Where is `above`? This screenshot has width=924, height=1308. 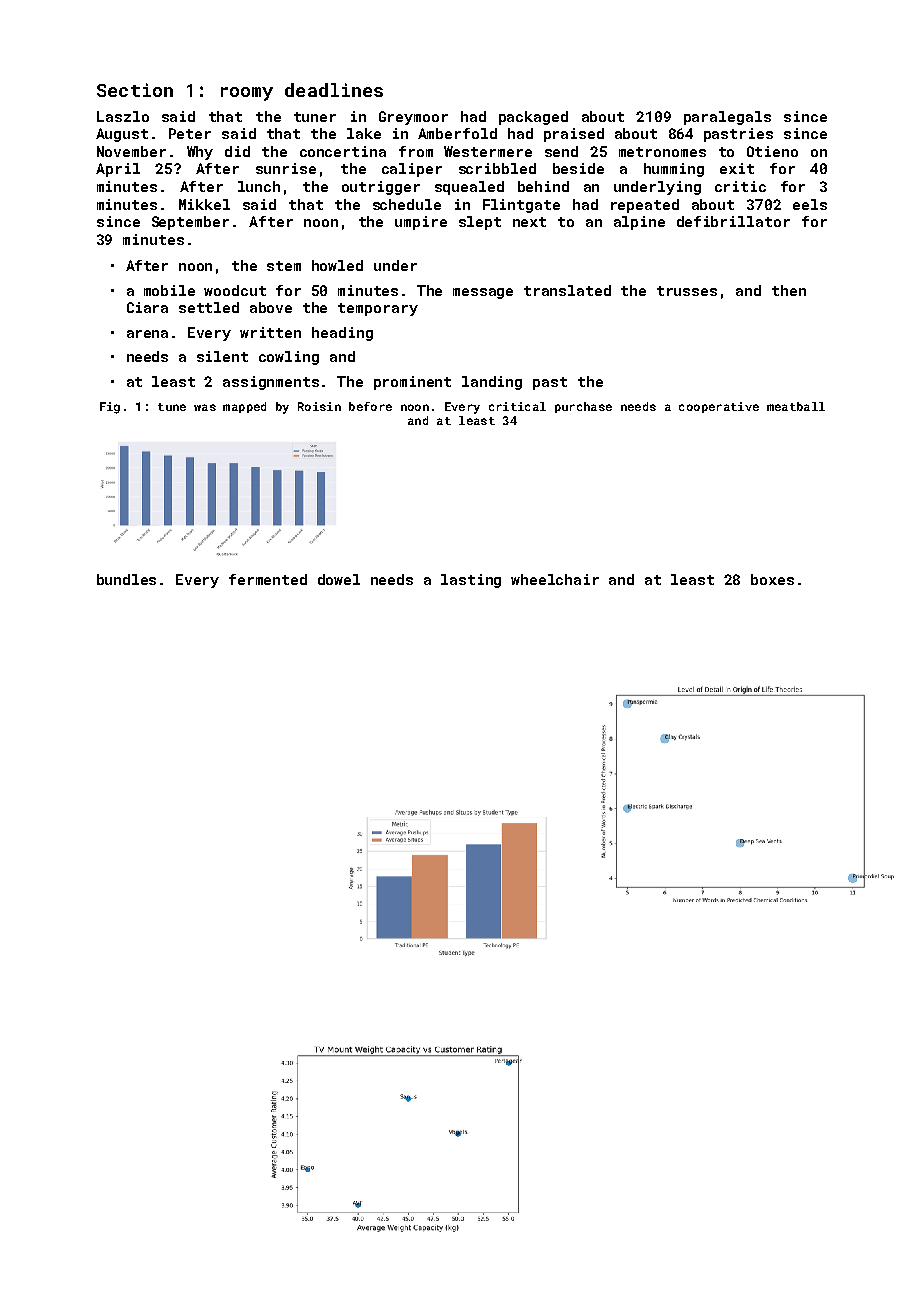 above is located at coordinates (271, 307).
